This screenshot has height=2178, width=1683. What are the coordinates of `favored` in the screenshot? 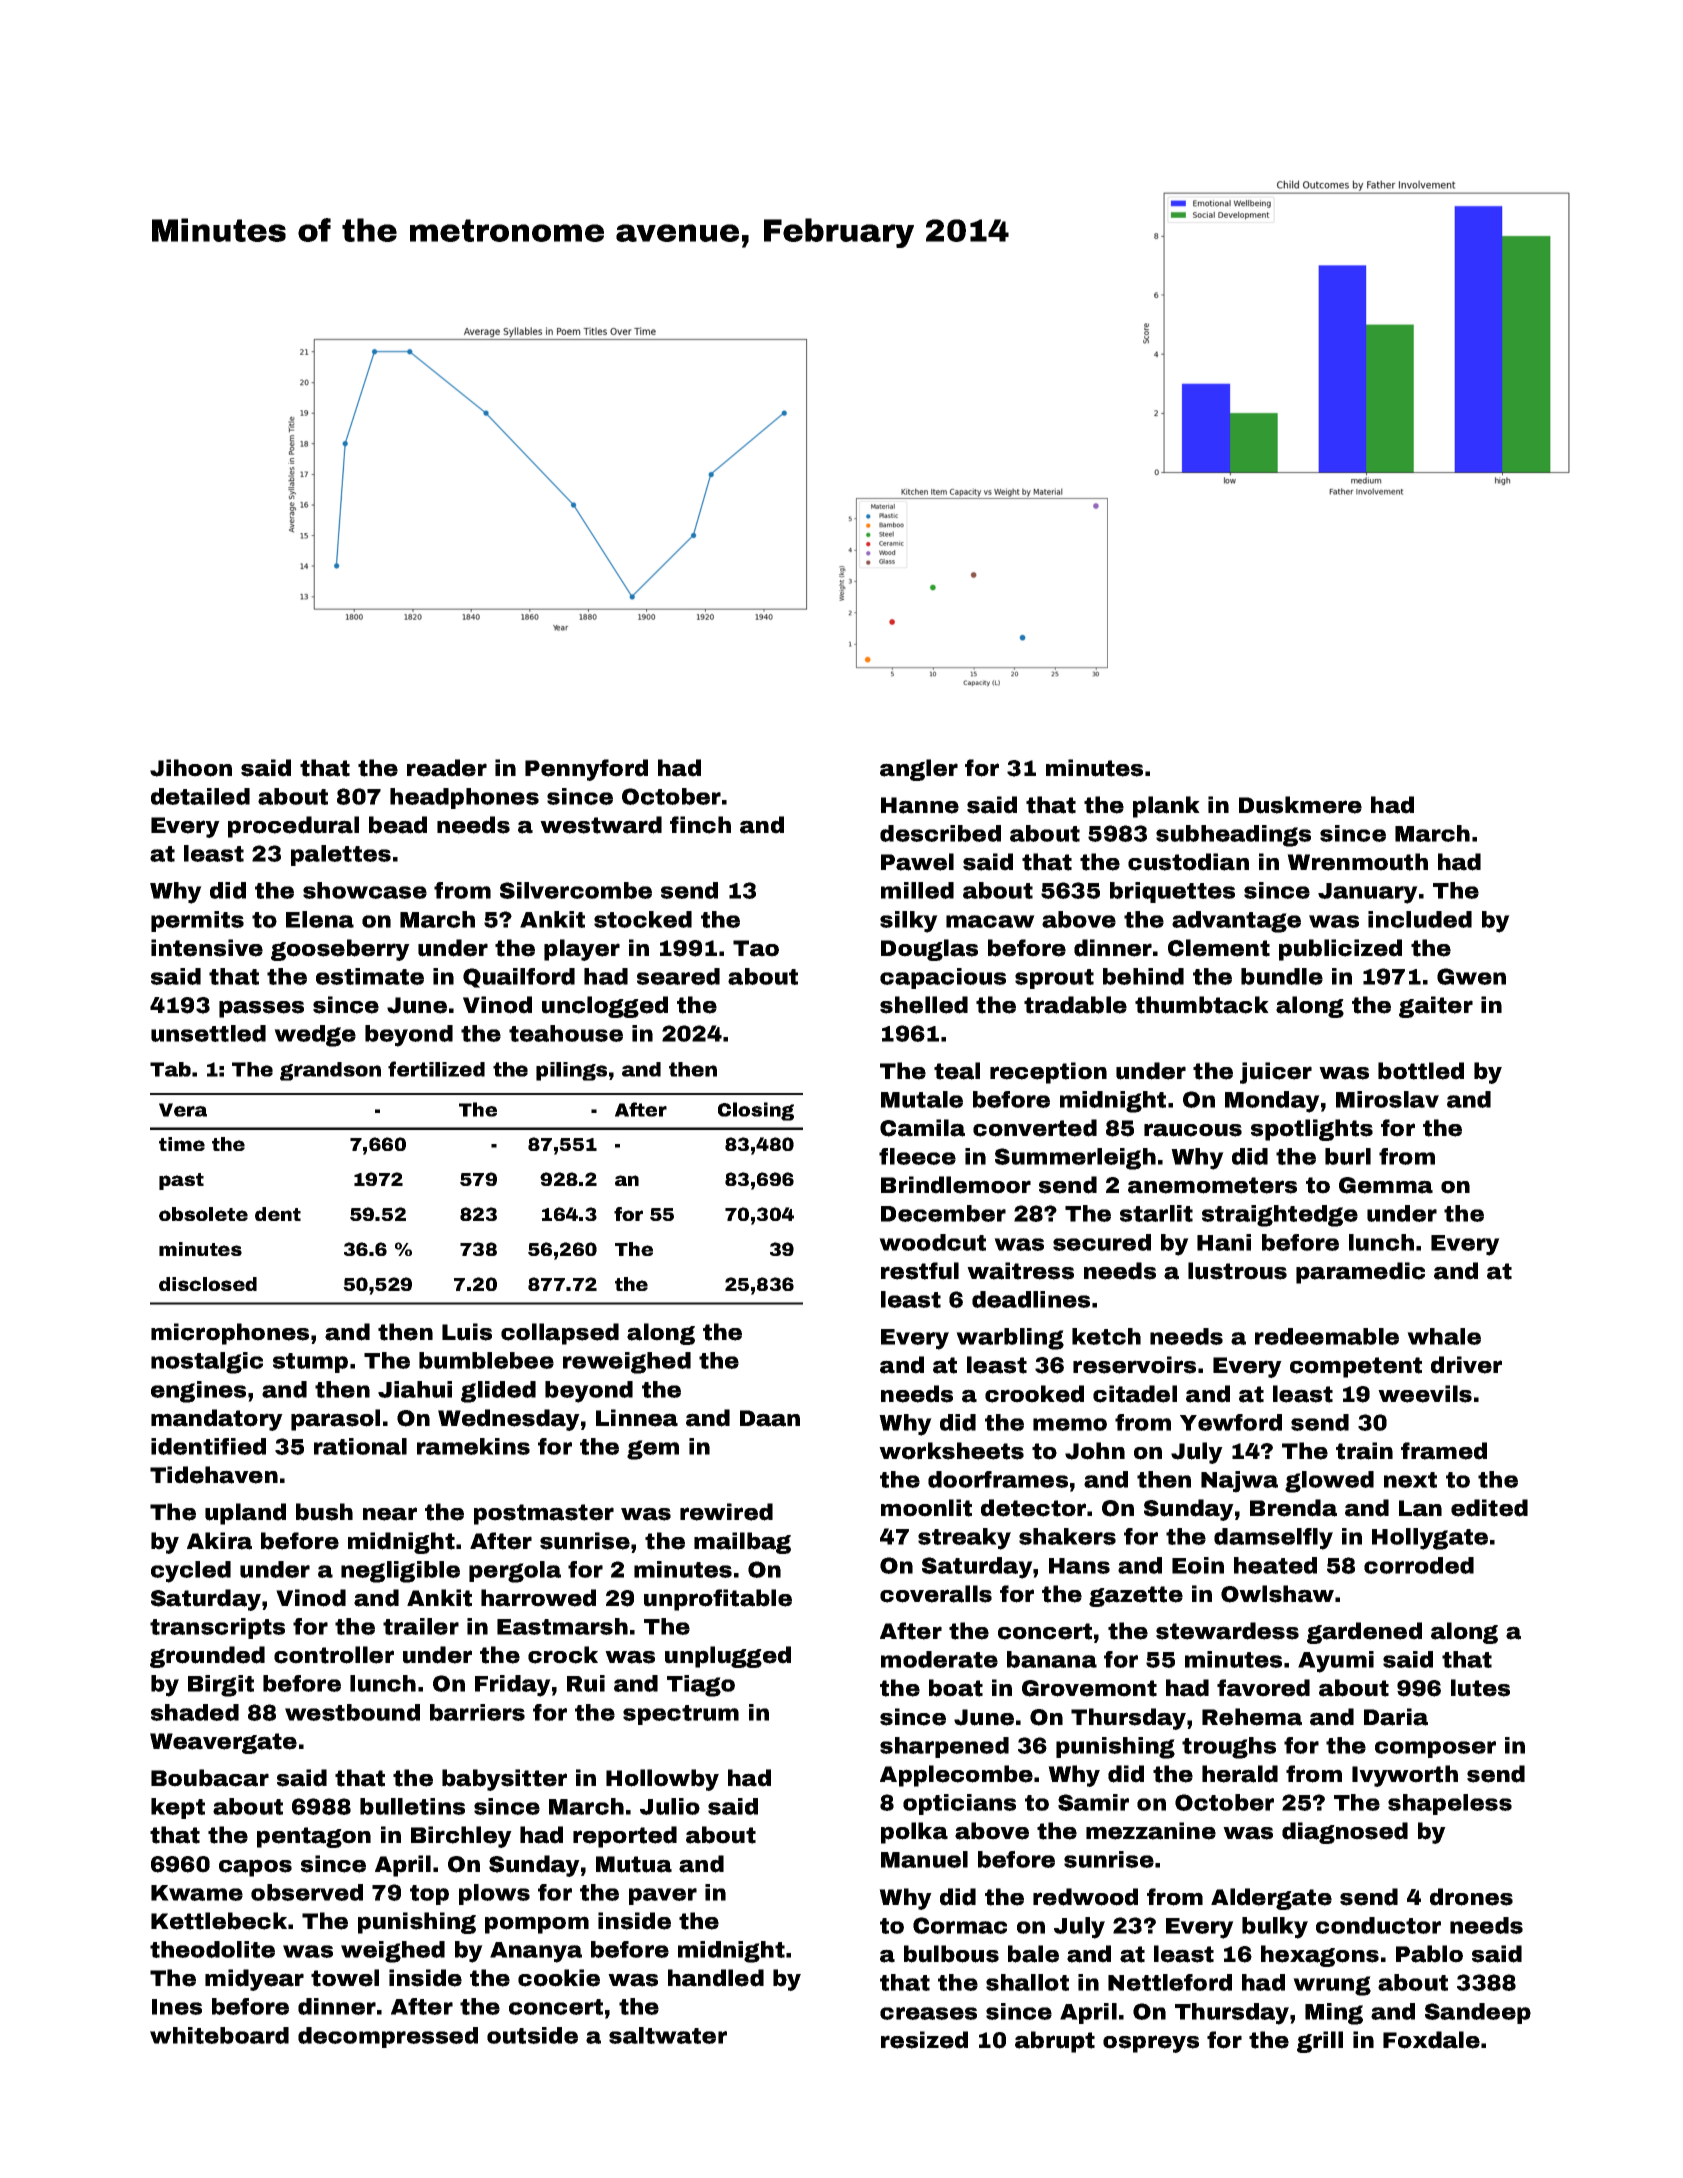 It's located at (1263, 1688).
